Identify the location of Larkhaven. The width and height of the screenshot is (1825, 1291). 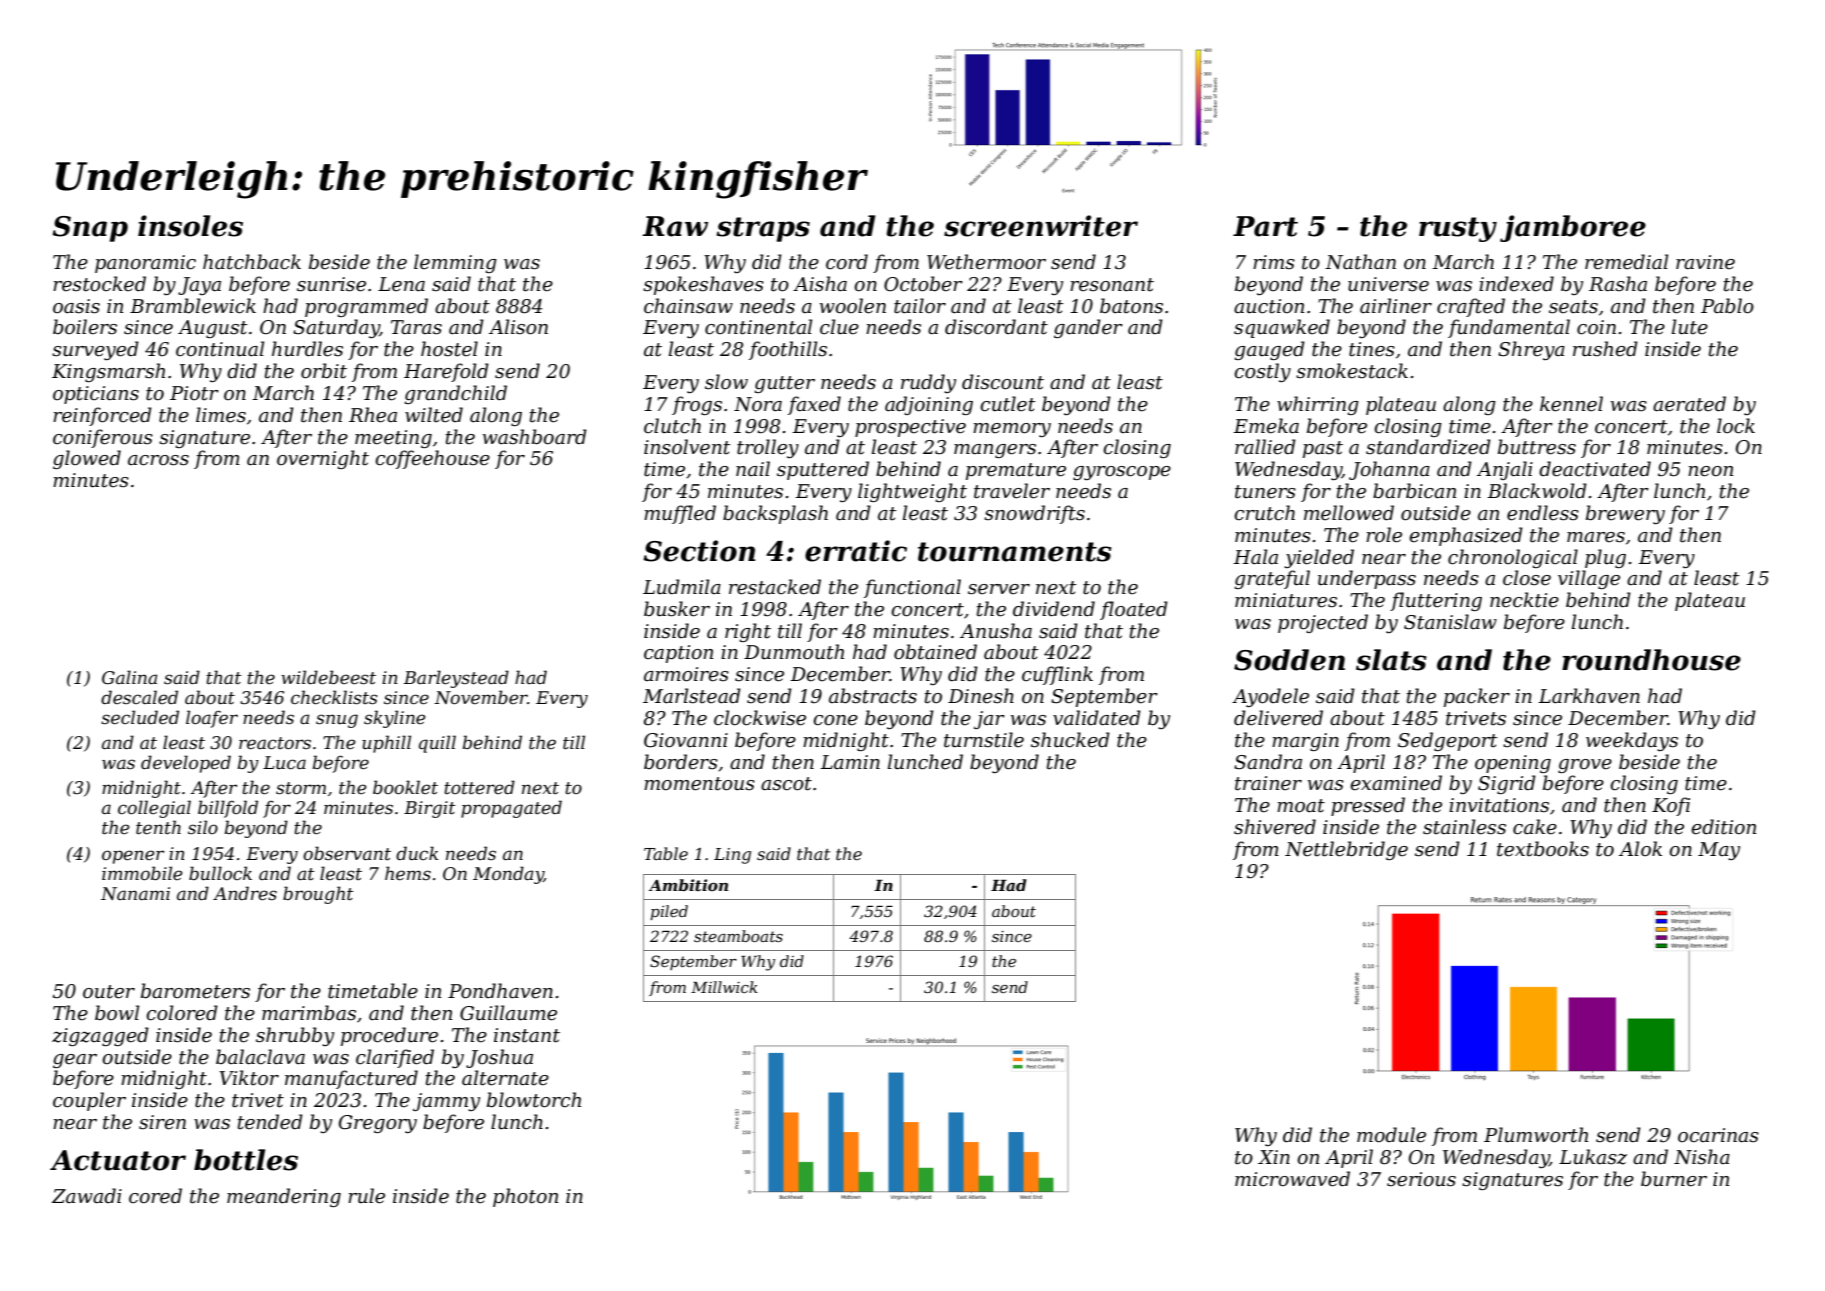
(1589, 696).
